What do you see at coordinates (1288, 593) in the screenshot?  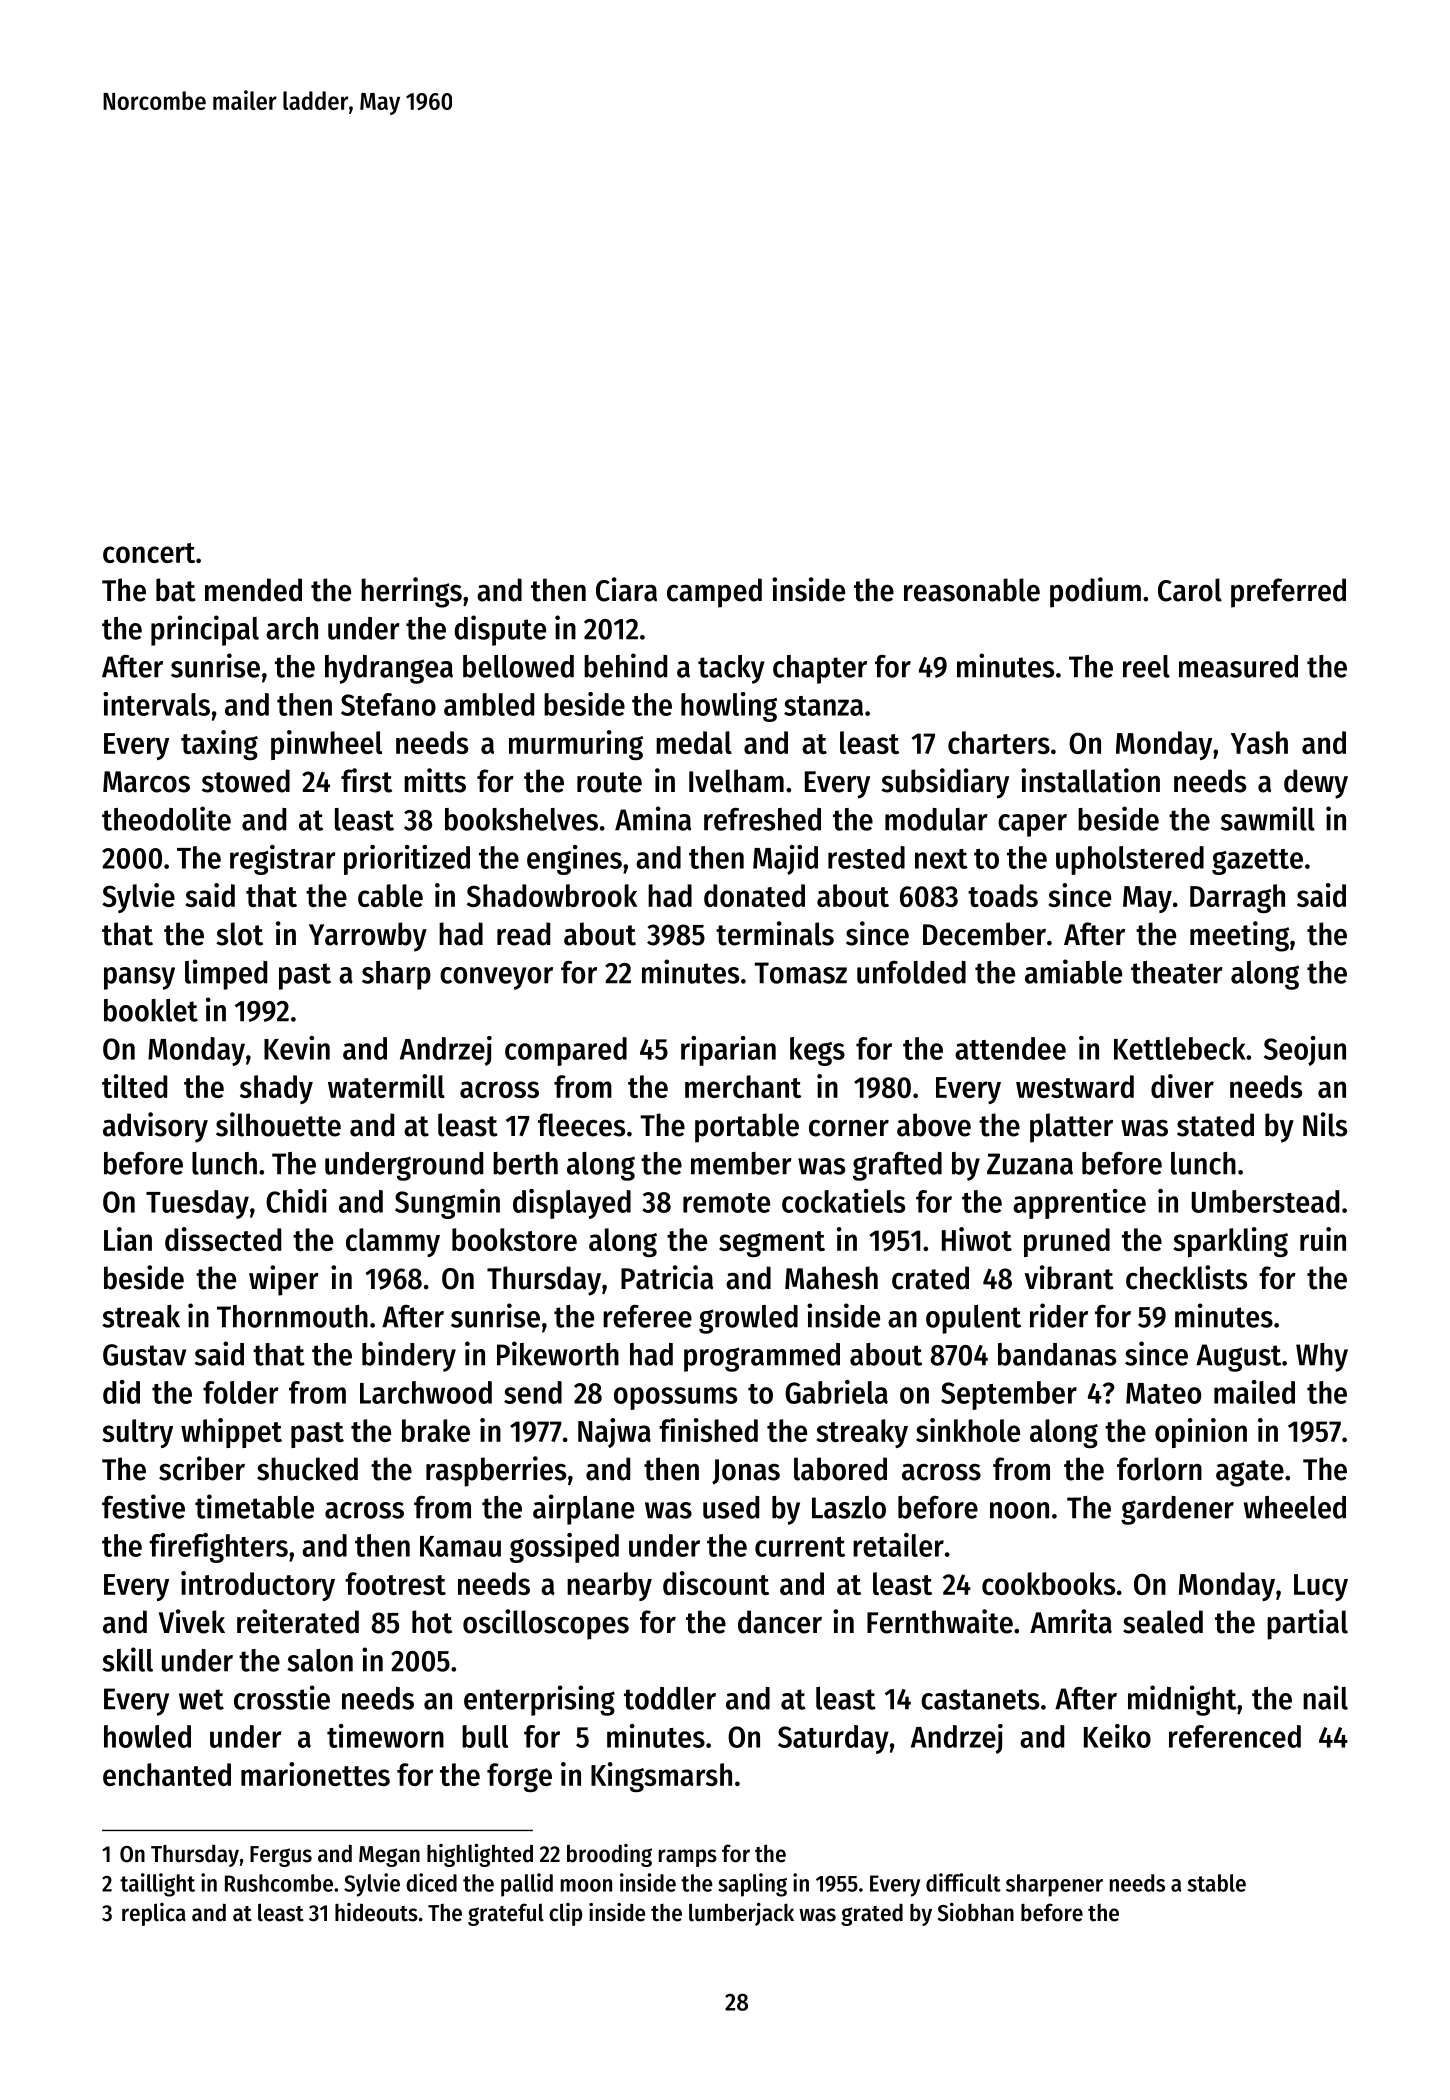 I see `preferred` at bounding box center [1288, 593].
